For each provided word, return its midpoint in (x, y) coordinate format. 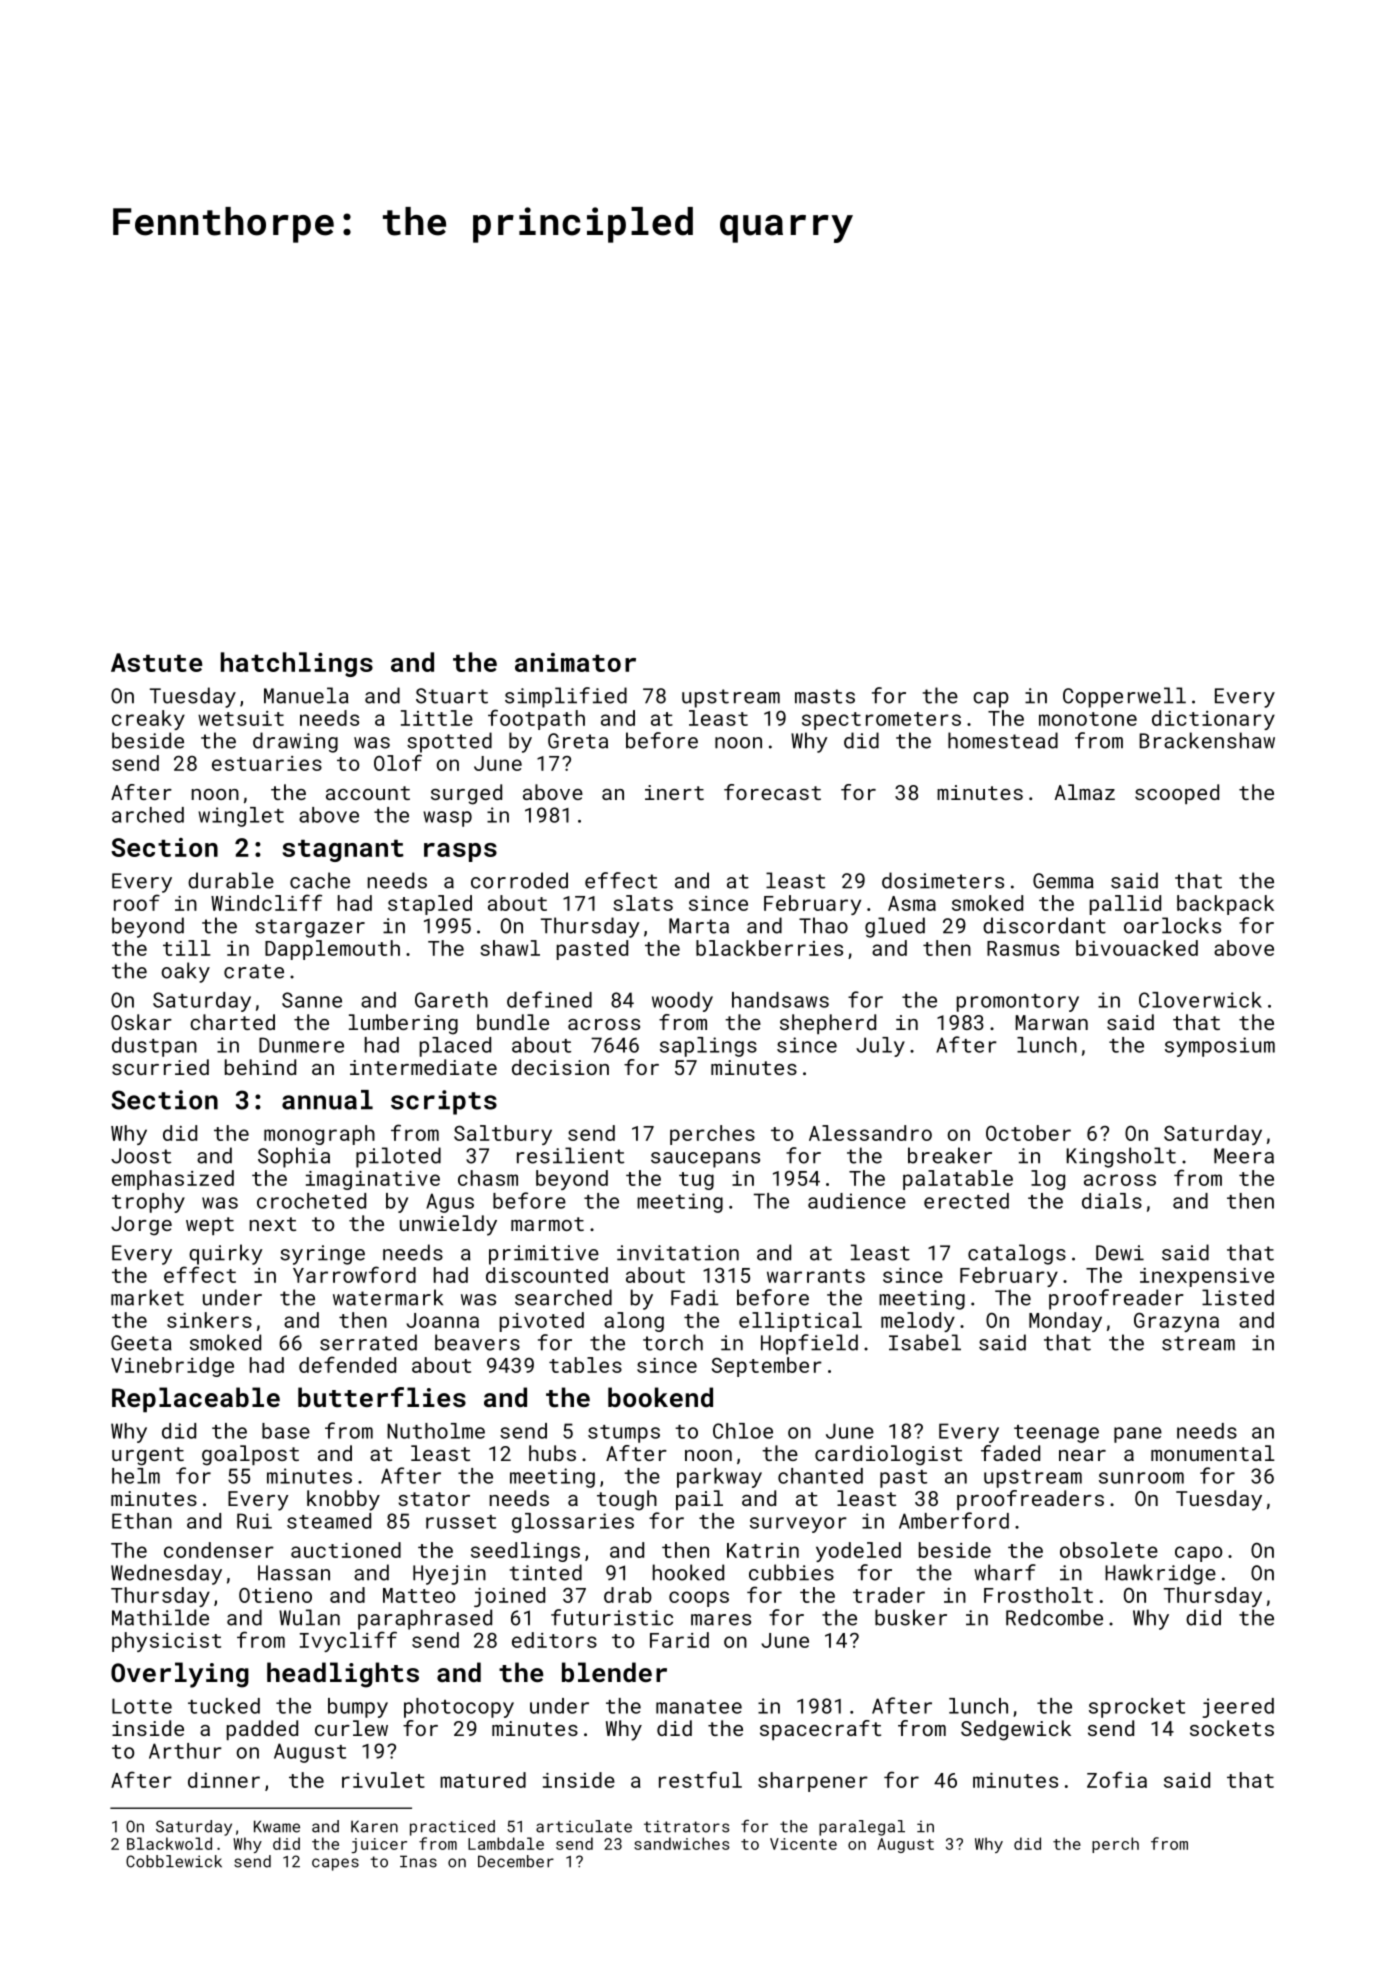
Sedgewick (1016, 1730)
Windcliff (266, 902)
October (1028, 1133)
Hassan (294, 1573)
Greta (578, 741)
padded (262, 1730)
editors (554, 1640)
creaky (148, 720)
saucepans (705, 1160)
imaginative (373, 1180)
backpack (1225, 905)
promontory (1018, 1003)
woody (682, 1002)
